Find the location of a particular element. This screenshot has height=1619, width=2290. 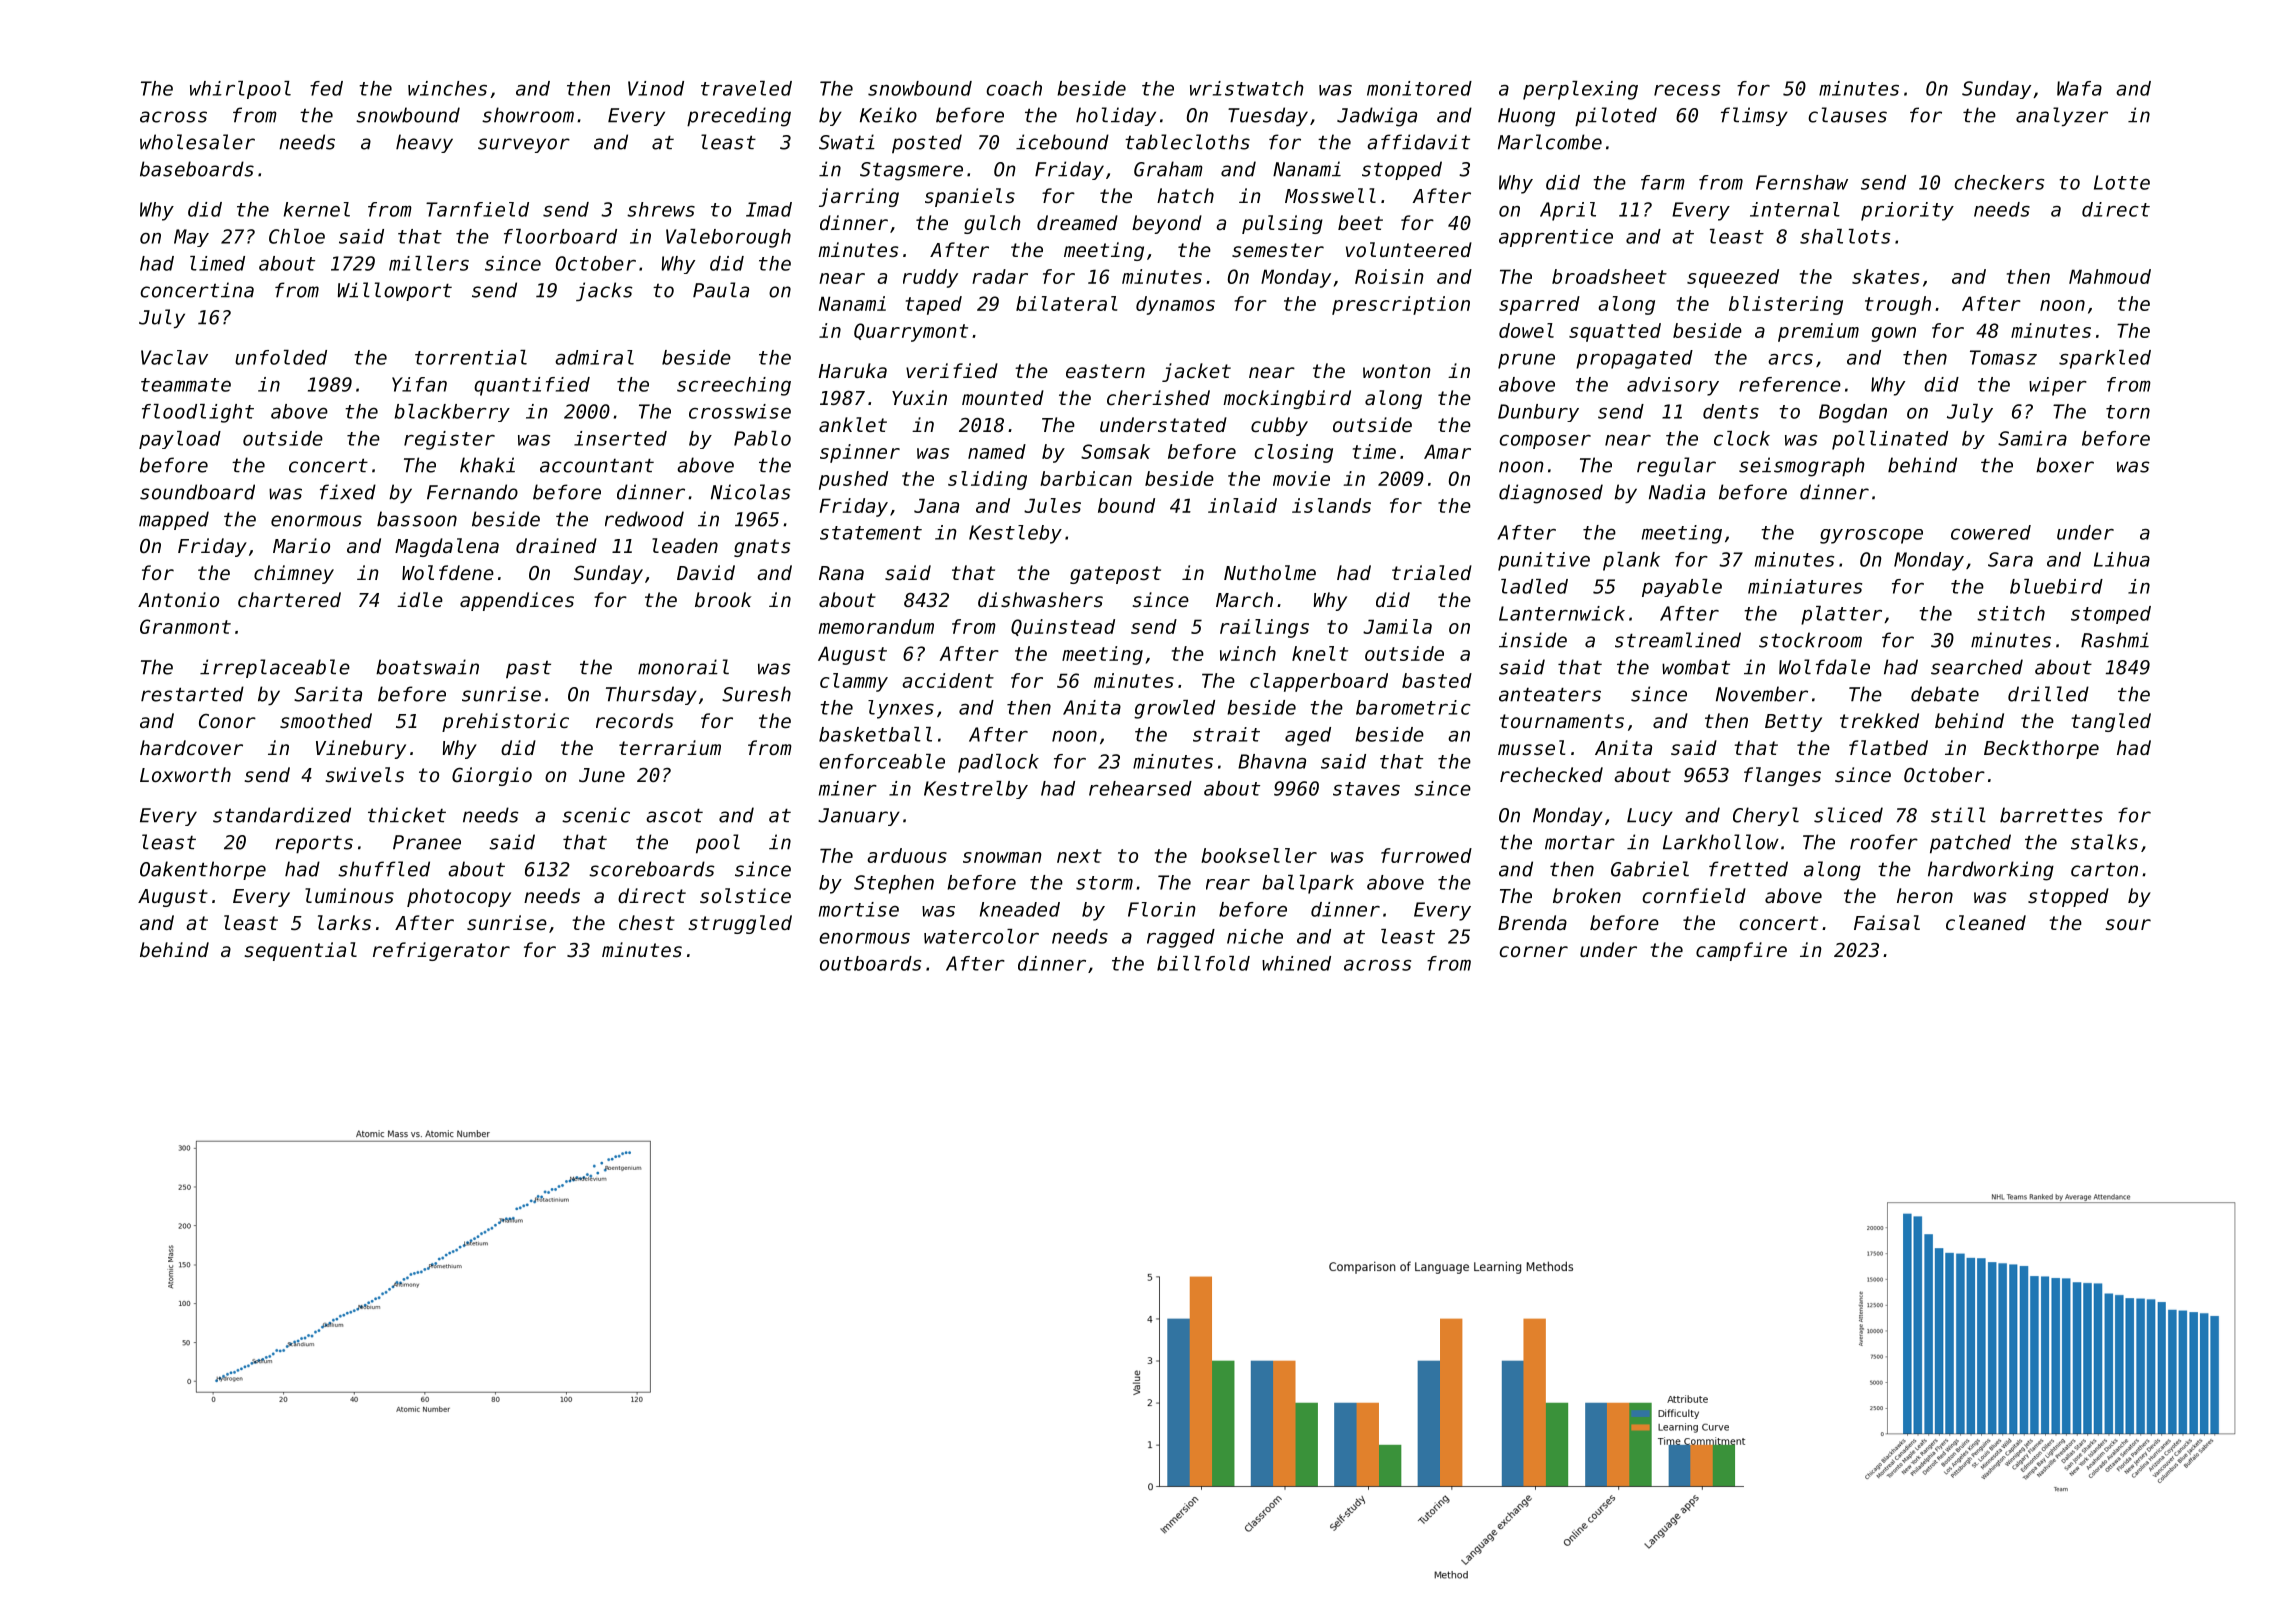

Tarnfield is located at coordinates (477, 209).
